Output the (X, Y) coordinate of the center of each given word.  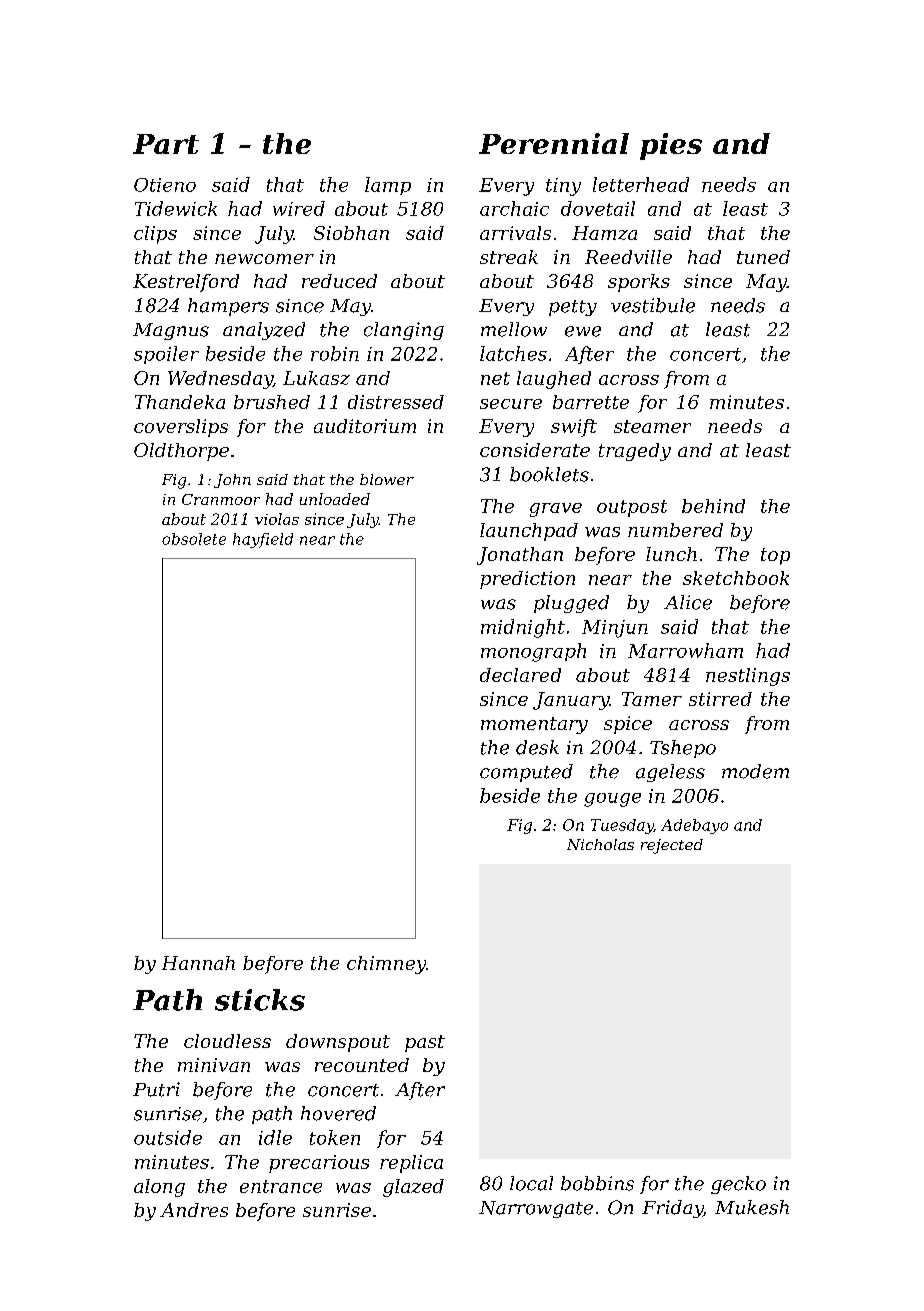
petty (573, 308)
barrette (591, 402)
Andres (194, 1210)
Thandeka (180, 402)
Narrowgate (536, 1209)
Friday (672, 1209)
